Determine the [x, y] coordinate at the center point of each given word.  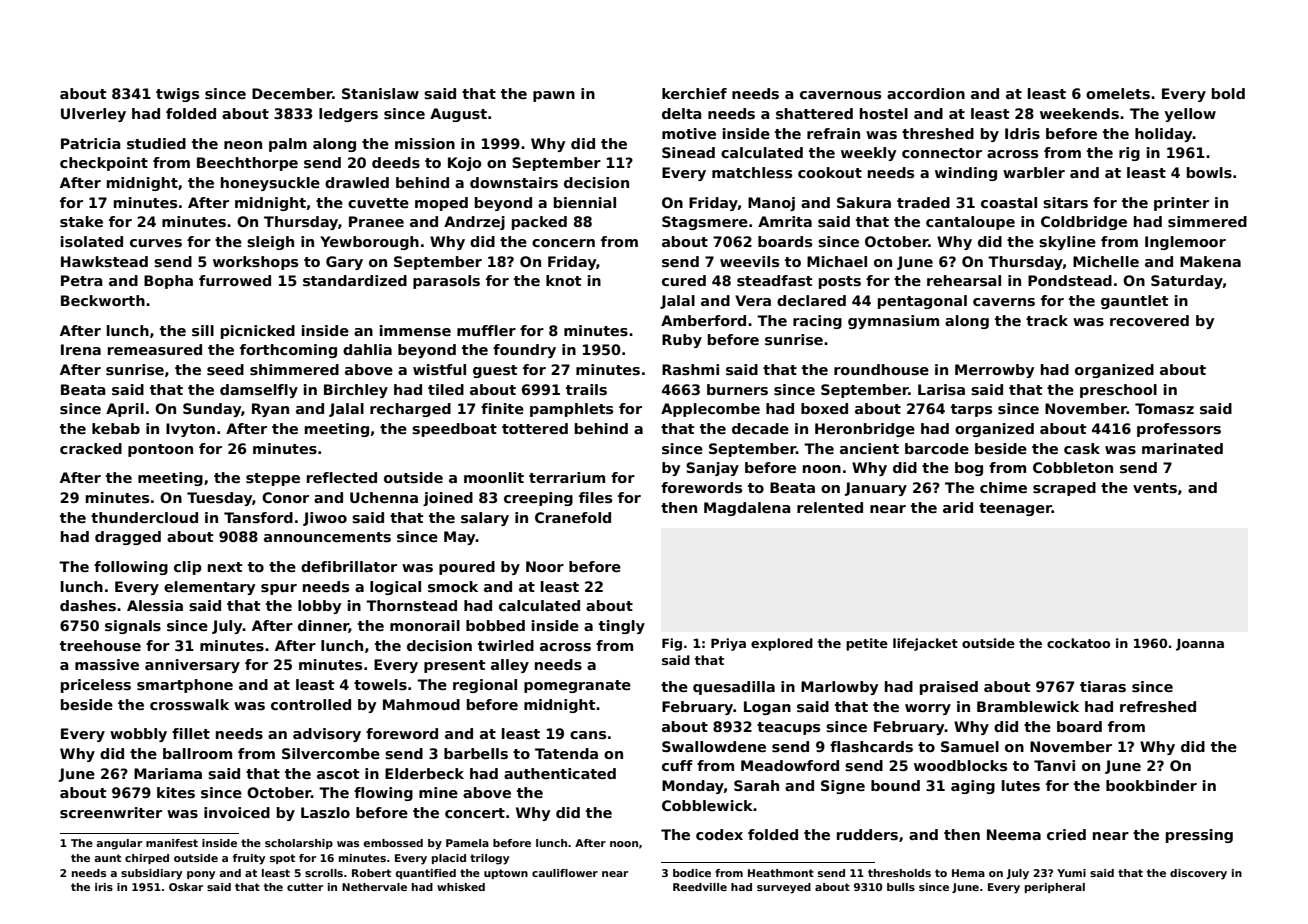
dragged [128, 538]
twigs [177, 95]
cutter [305, 887]
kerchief [694, 93]
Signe [843, 787]
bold [1228, 93]
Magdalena [747, 509]
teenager [1015, 509]
